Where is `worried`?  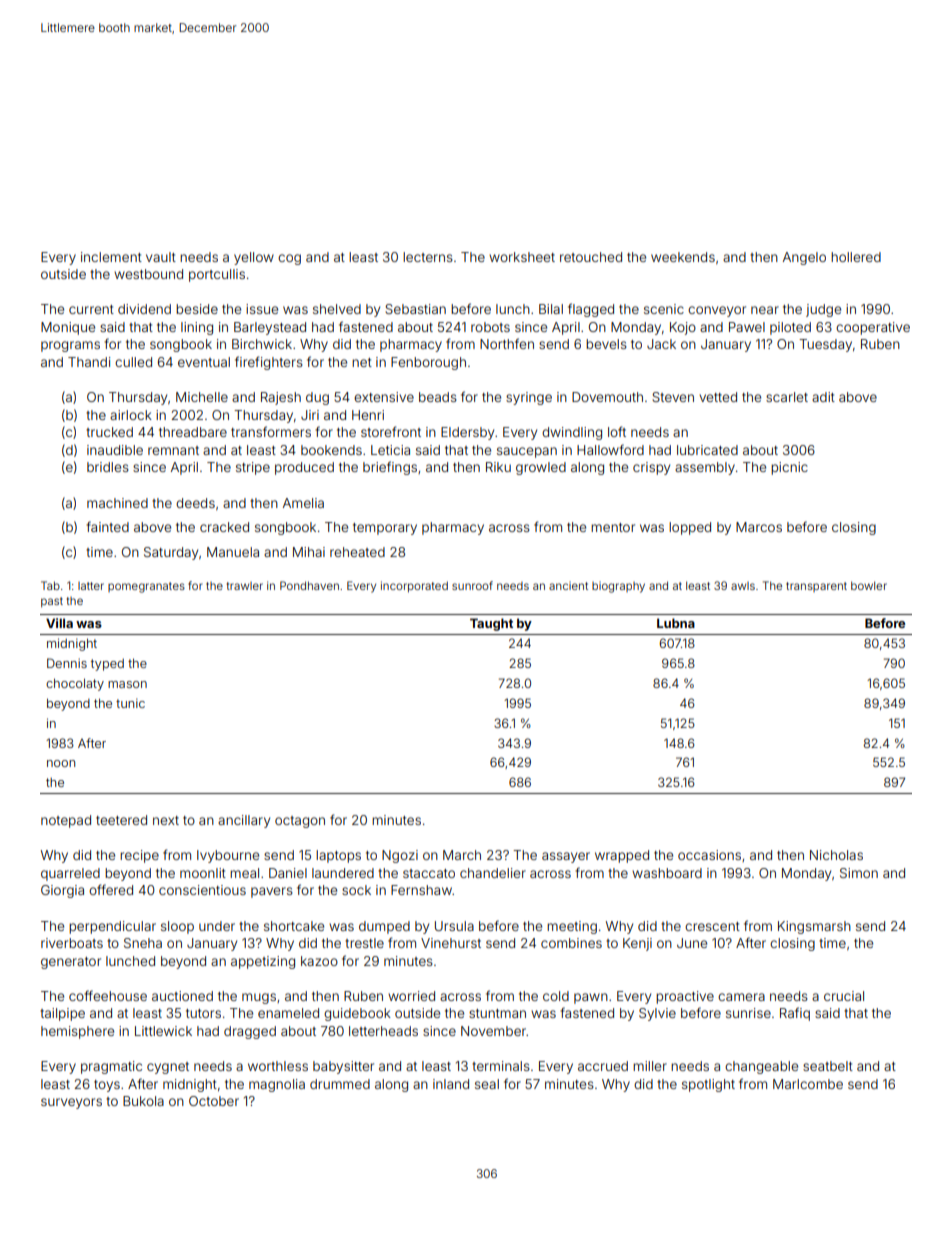 worried is located at coordinates (411, 996).
